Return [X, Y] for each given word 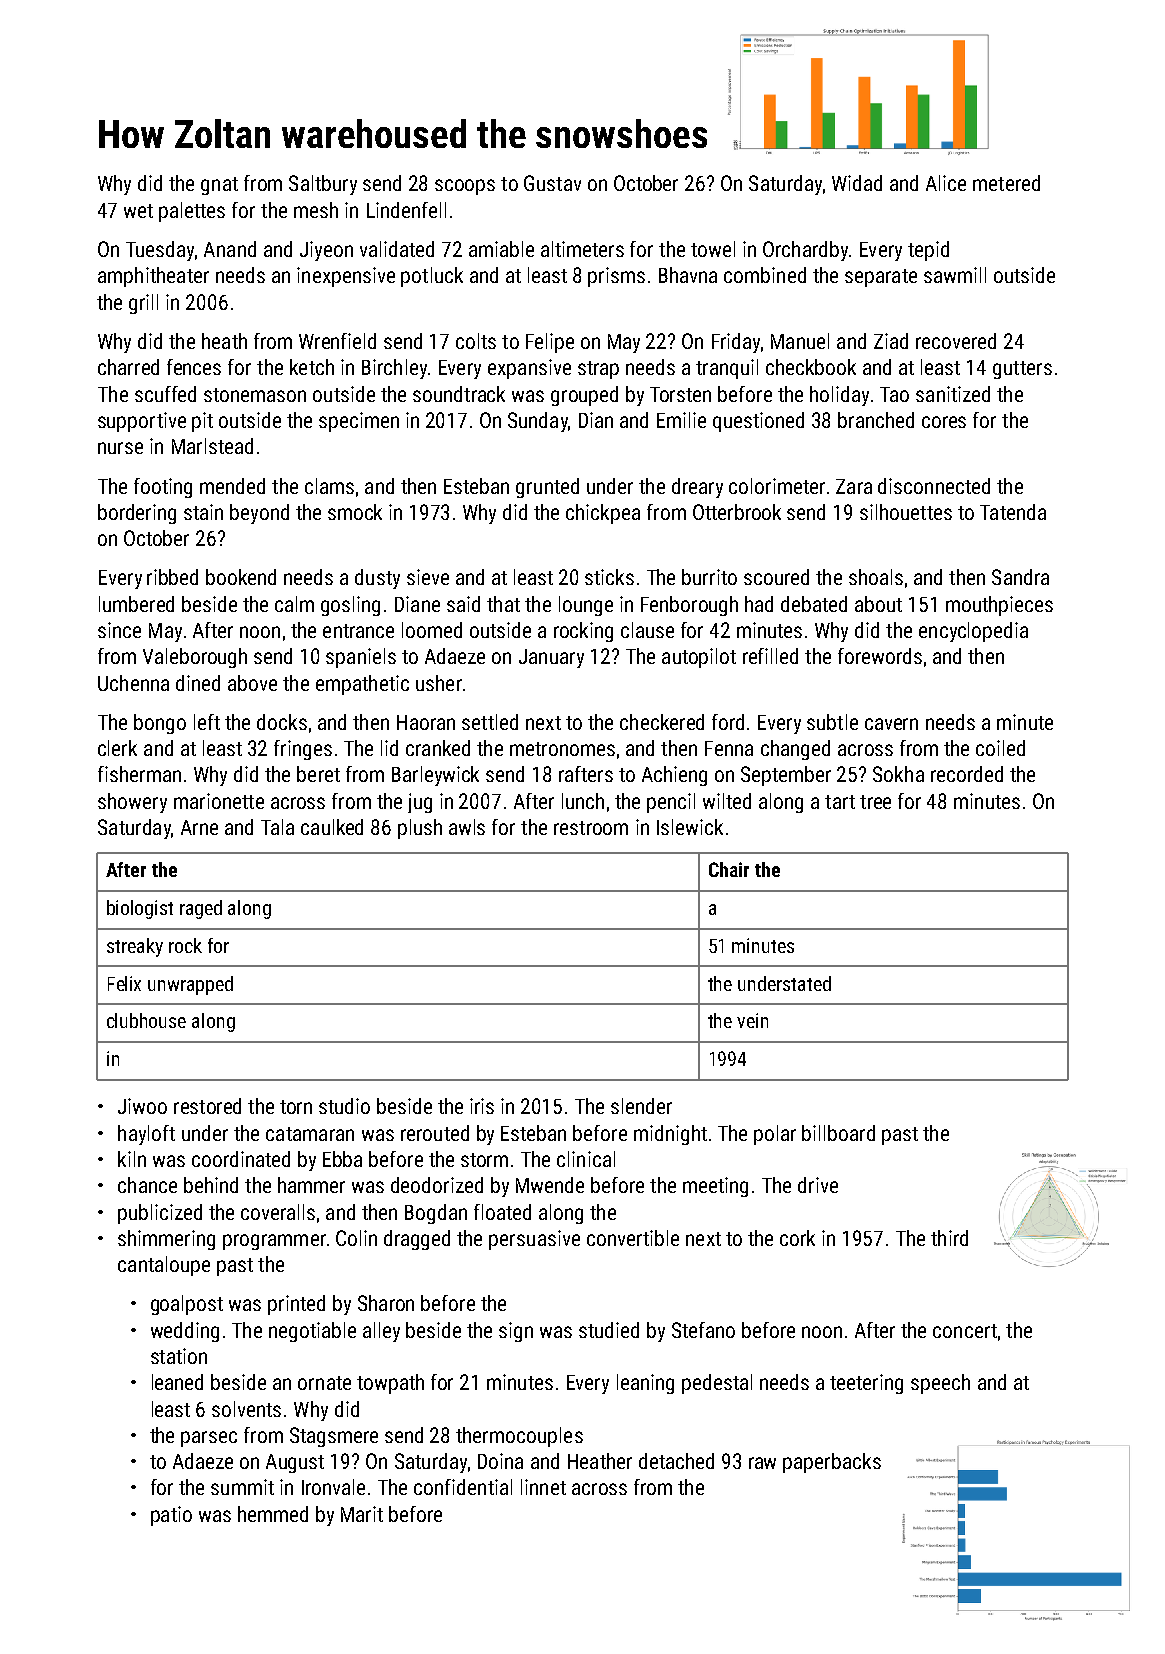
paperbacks [832, 1463]
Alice [946, 183]
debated [814, 604]
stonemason [255, 395]
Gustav [552, 183]
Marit [362, 1514]
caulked [332, 827]
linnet [543, 1487]
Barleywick [435, 776]
